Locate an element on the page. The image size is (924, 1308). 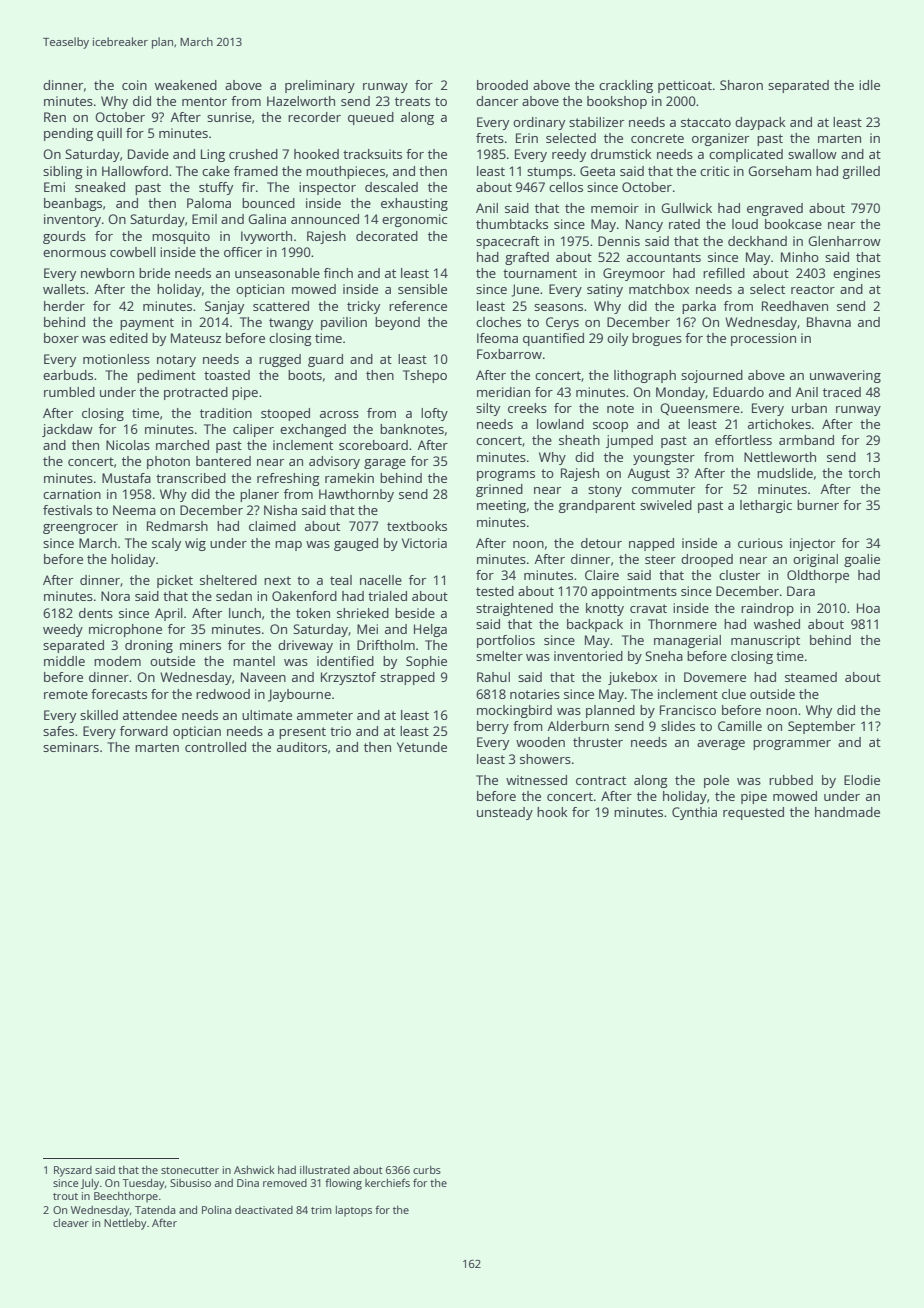
parka is located at coordinates (699, 307).
